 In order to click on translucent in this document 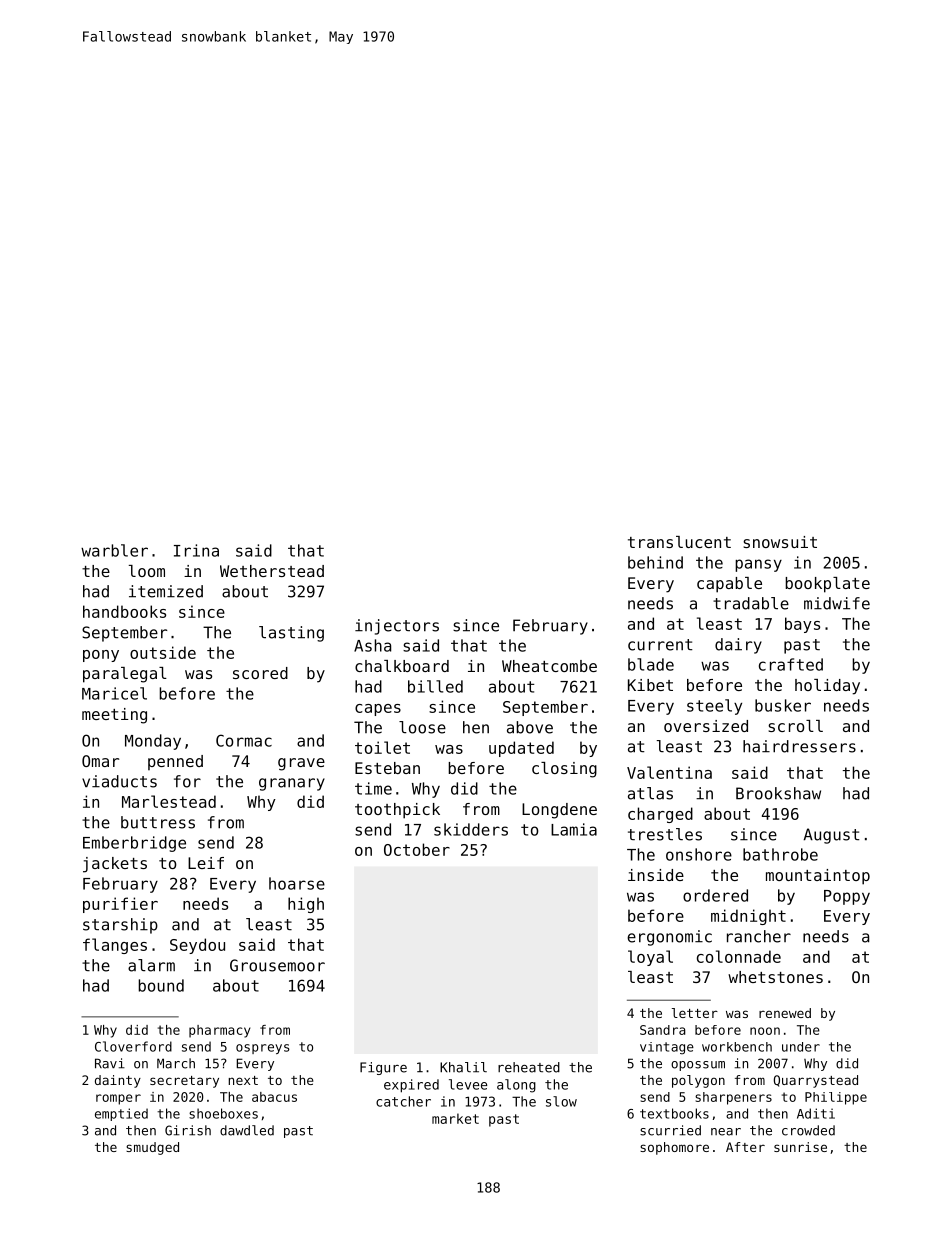, I will do `click(679, 542)`.
